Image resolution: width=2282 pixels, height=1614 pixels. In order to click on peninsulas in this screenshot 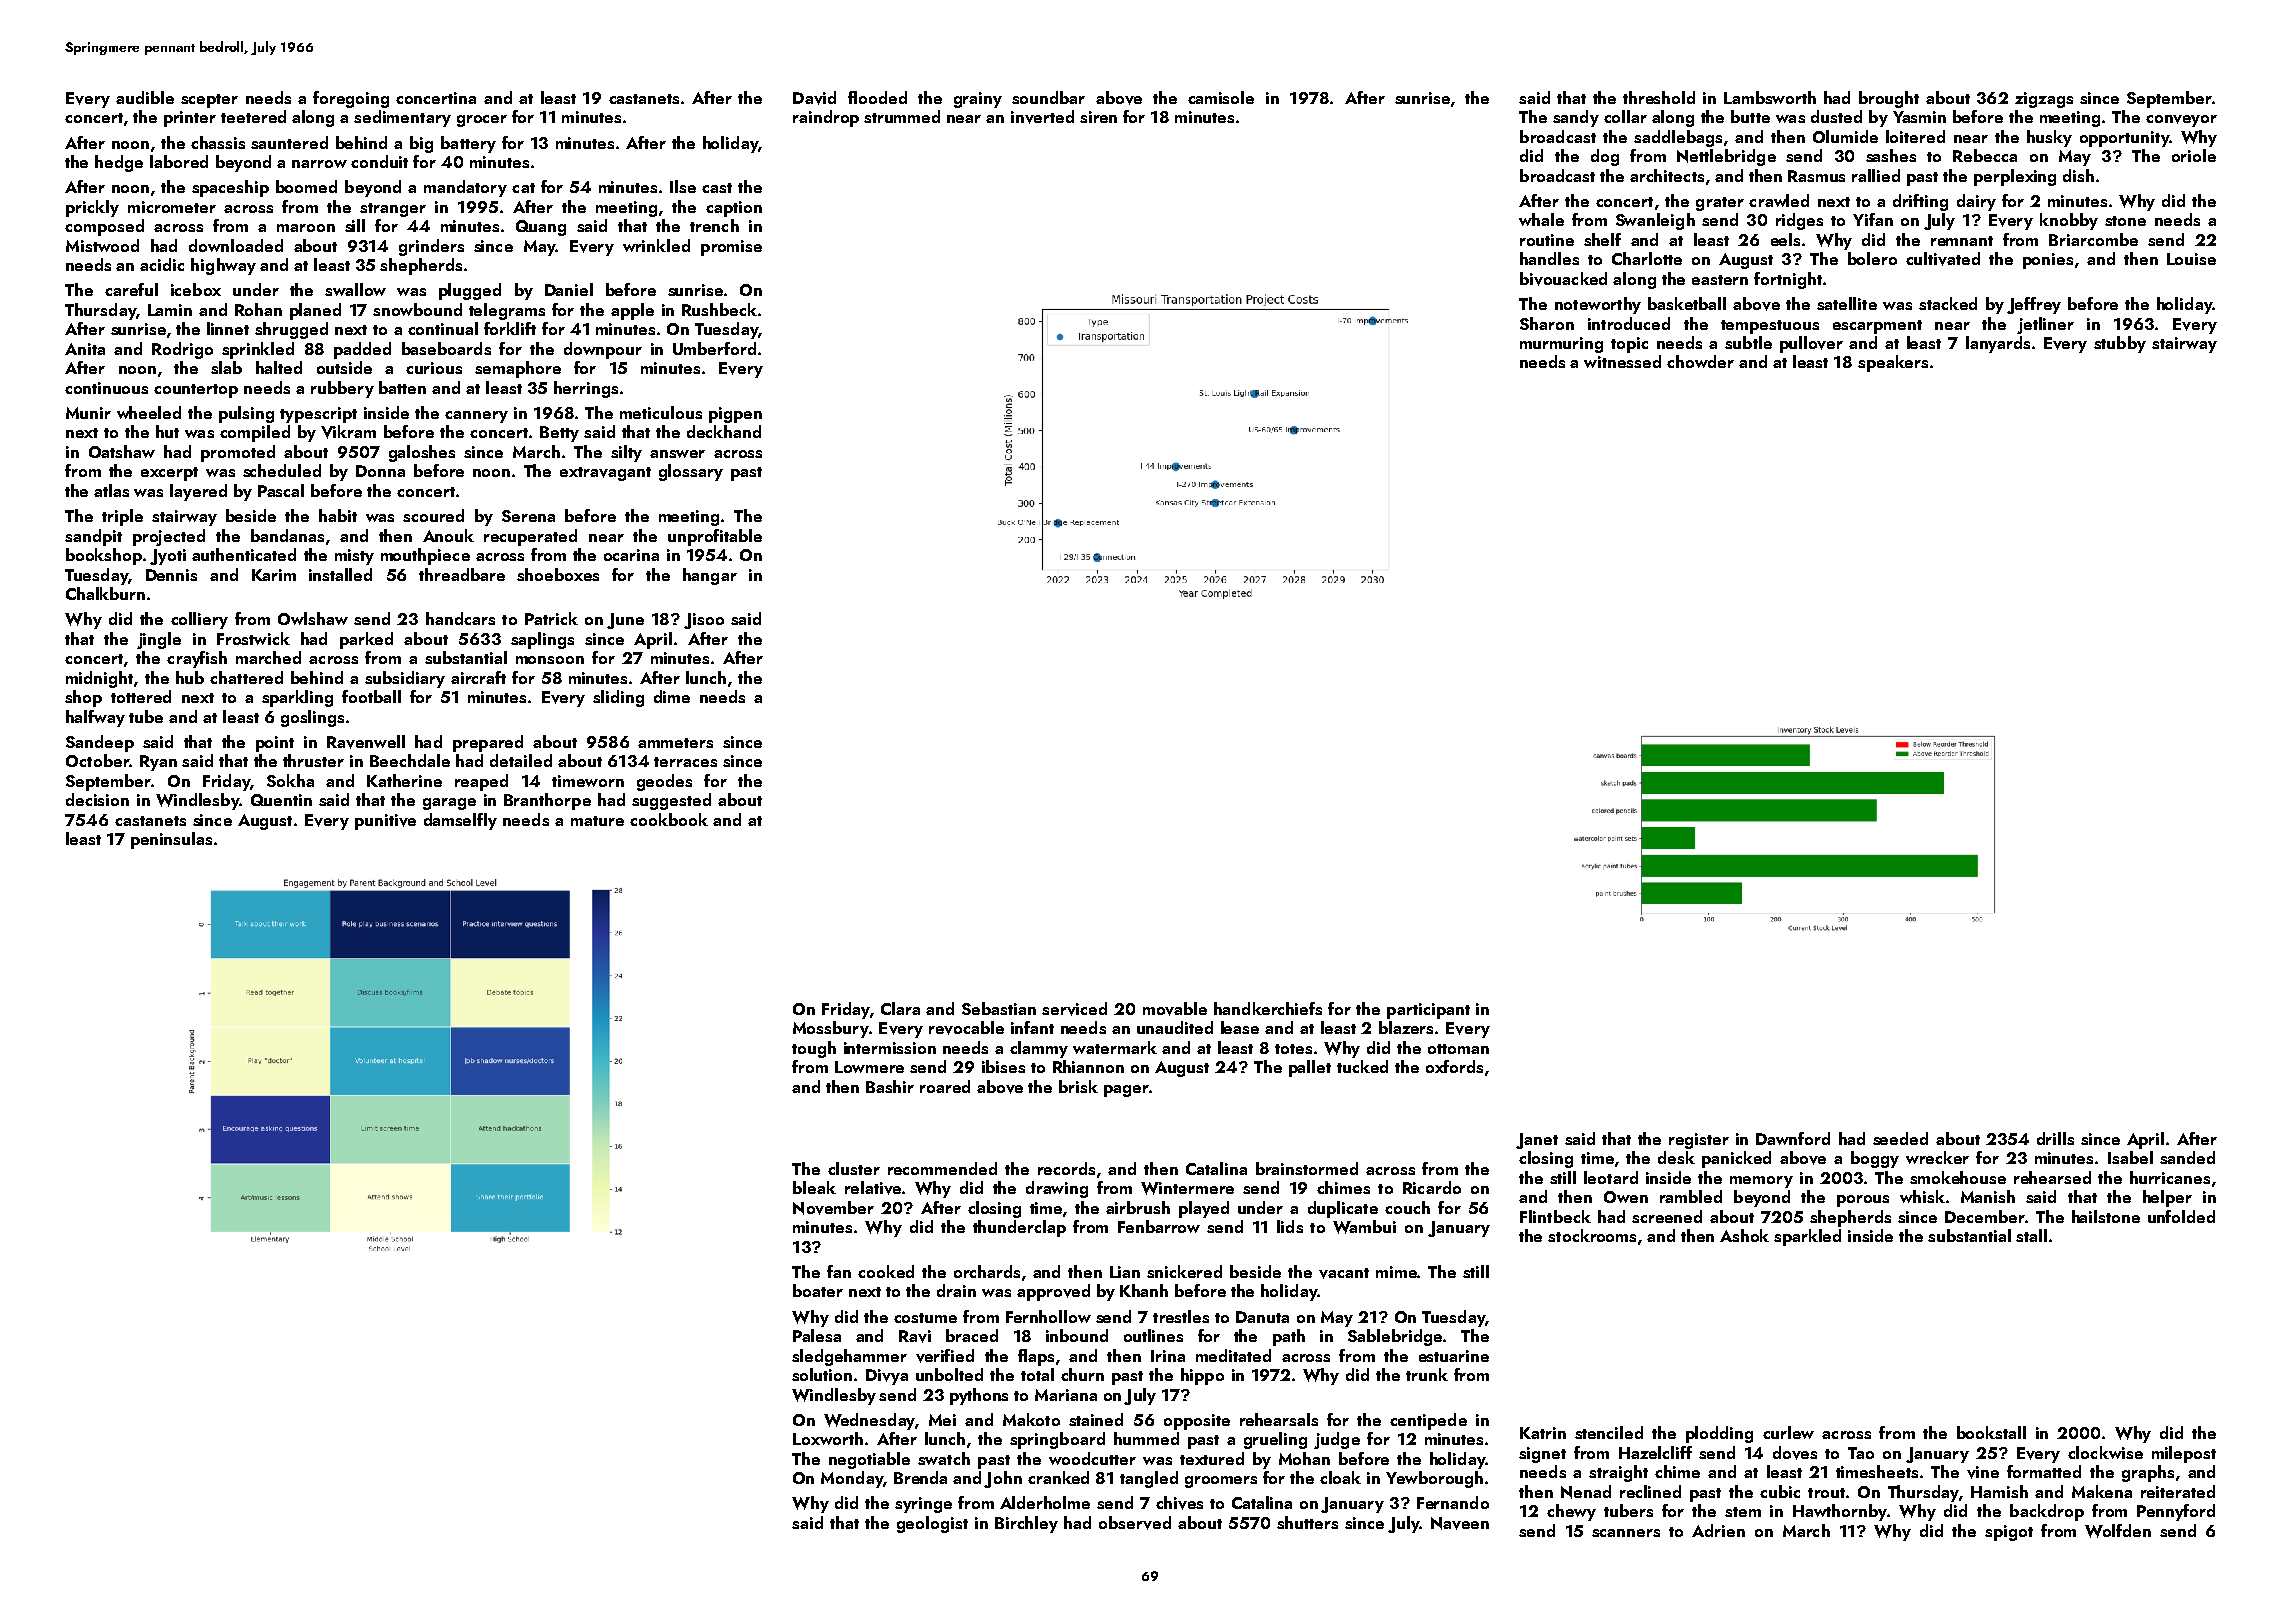, I will do `click(171, 840)`.
